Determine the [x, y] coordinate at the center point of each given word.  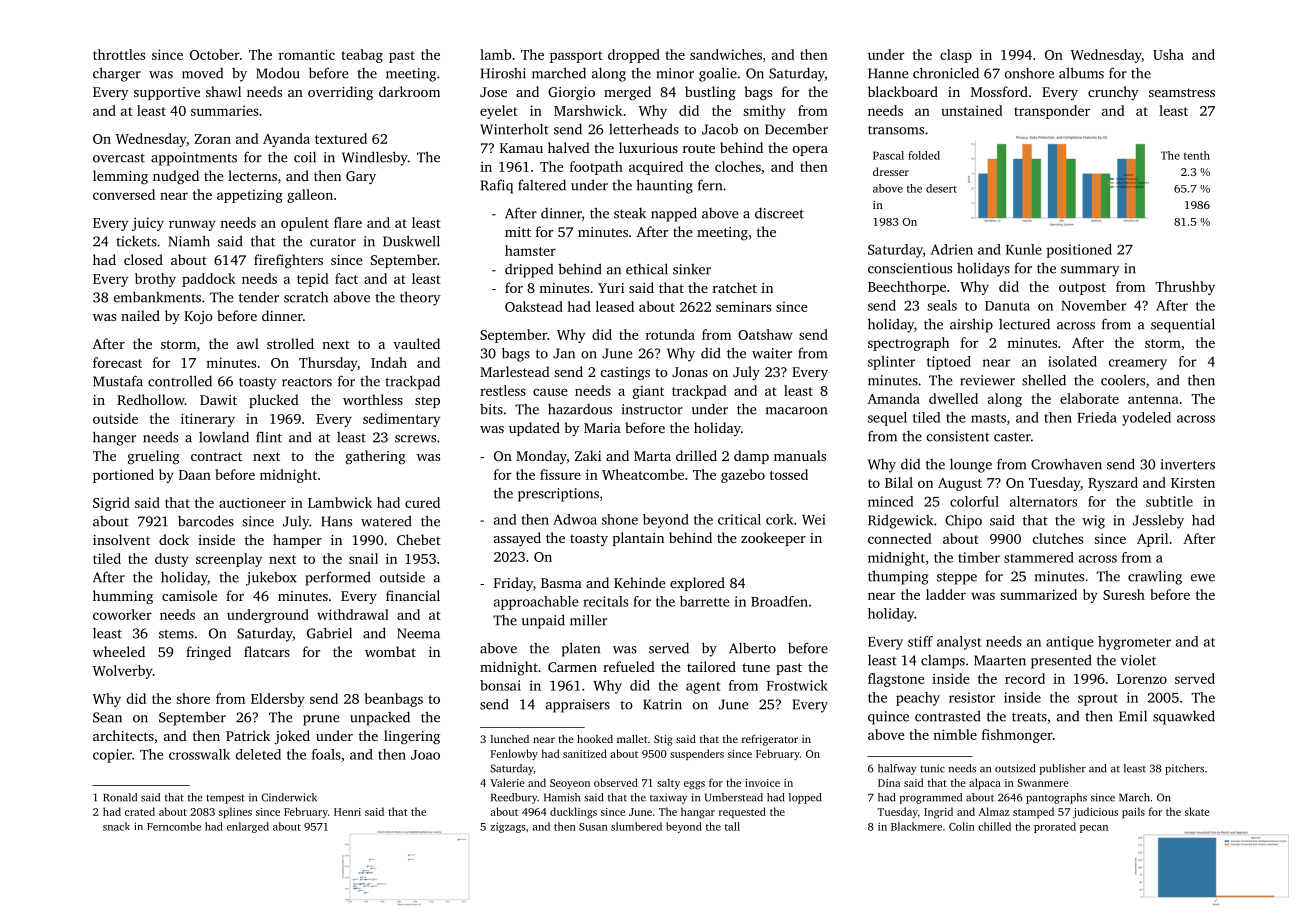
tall [732, 826]
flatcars [267, 651]
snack [116, 826]
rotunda [670, 334]
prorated [1055, 827]
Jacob [720, 129]
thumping [898, 577]
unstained [972, 110]
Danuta [1007, 306]
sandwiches [726, 54]
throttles [119, 54]
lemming [120, 177]
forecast [117, 362]
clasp [956, 56]
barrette [705, 601]
